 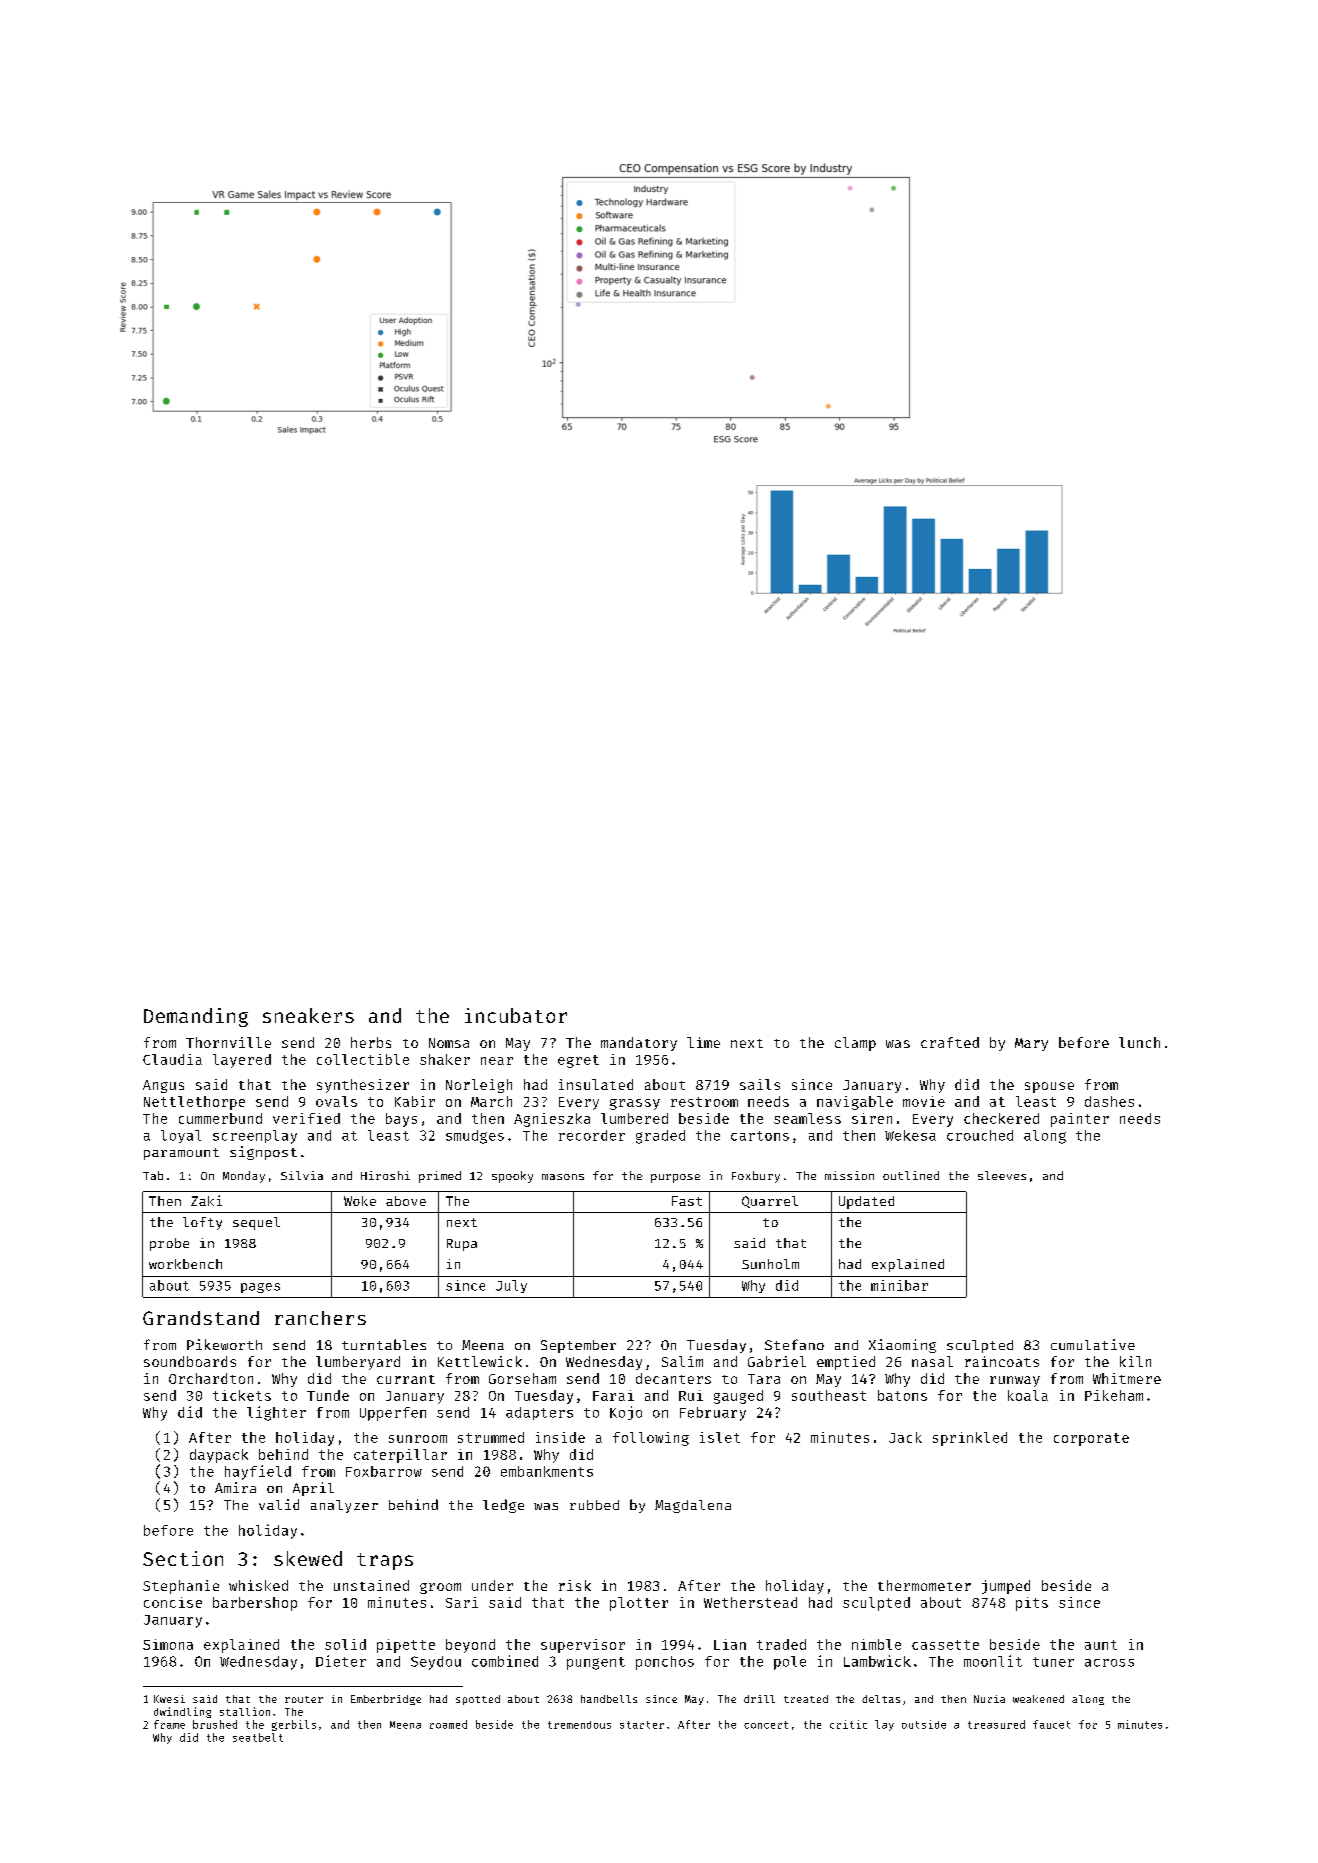 I want to click on Grandstand, so click(x=201, y=1318).
